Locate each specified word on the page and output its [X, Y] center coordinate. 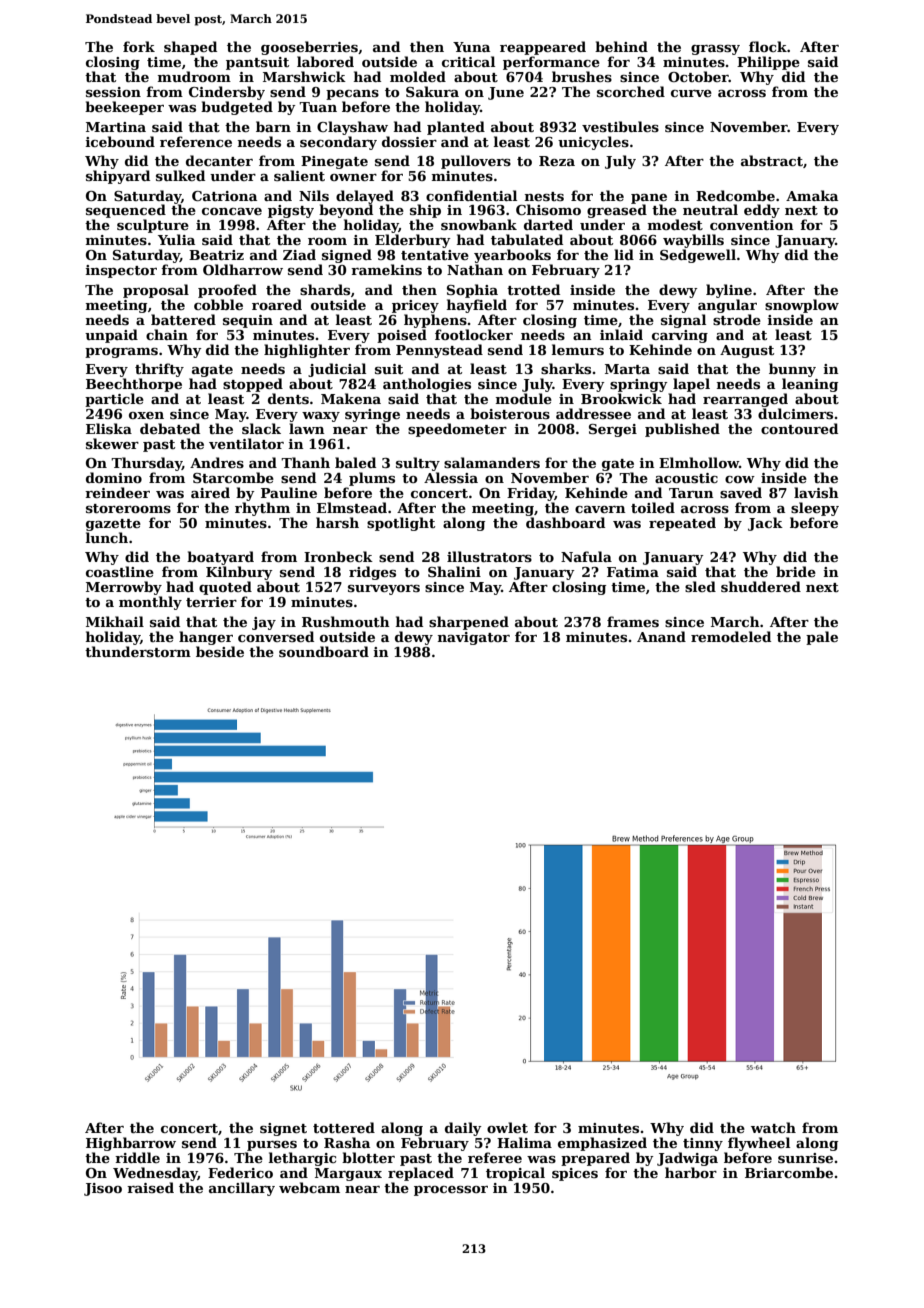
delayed [365, 197]
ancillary [242, 1189]
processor [451, 1191]
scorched [631, 91]
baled [355, 462]
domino [114, 477]
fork [139, 46]
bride [796, 571]
